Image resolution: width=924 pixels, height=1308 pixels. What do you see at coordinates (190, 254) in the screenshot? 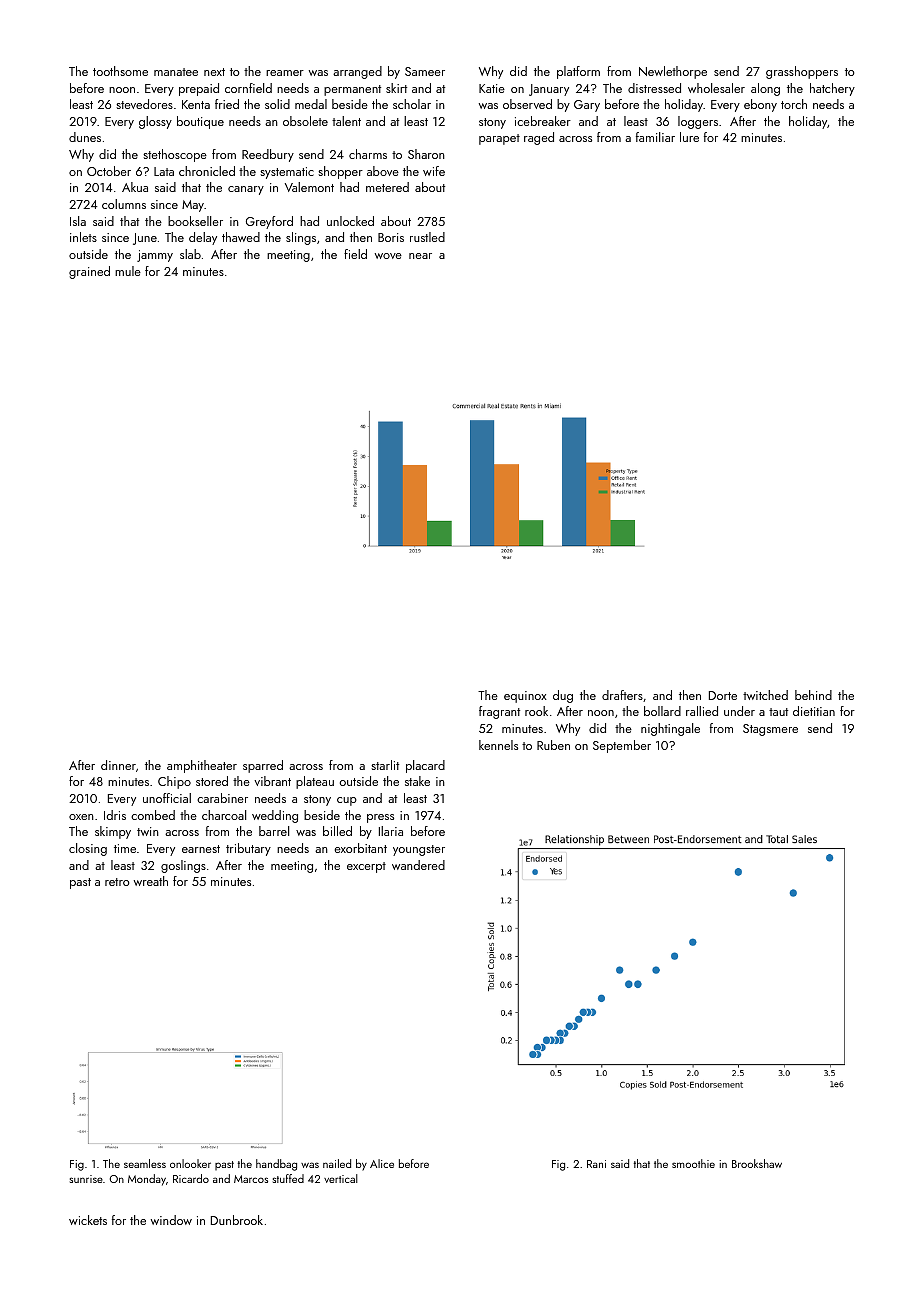
I see `slab` at bounding box center [190, 254].
